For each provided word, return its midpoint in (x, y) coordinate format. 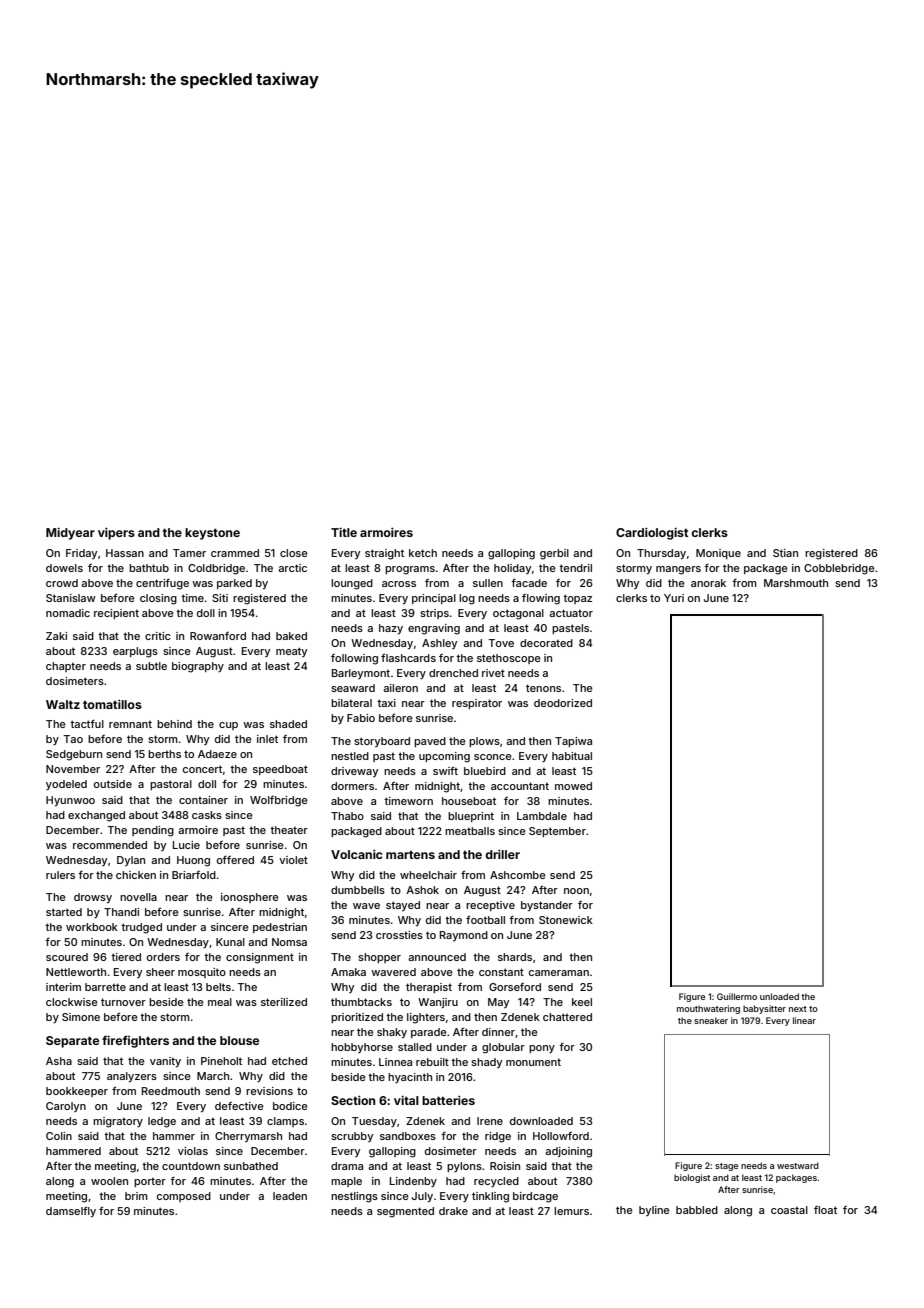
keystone (212, 534)
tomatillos (112, 704)
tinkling (490, 1197)
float (825, 1210)
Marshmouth (796, 583)
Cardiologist (652, 533)
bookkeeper (77, 1092)
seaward (353, 688)
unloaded (779, 996)
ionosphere (250, 898)
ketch (423, 553)
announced (437, 957)
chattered (567, 1017)
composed (184, 1197)
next (798, 1009)
